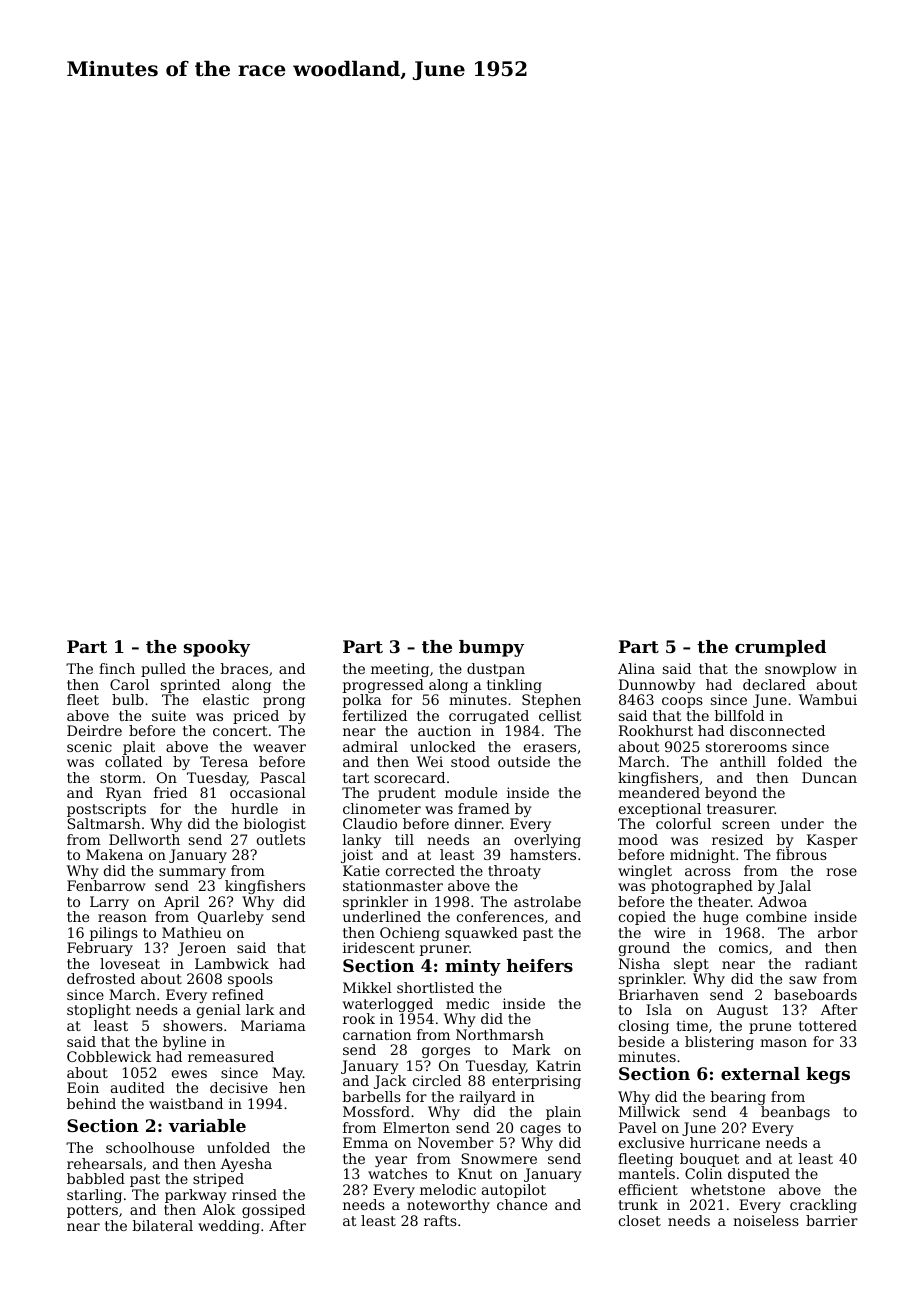 The image size is (924, 1308). What do you see at coordinates (829, 777) in the screenshot?
I see `Duncan` at bounding box center [829, 777].
